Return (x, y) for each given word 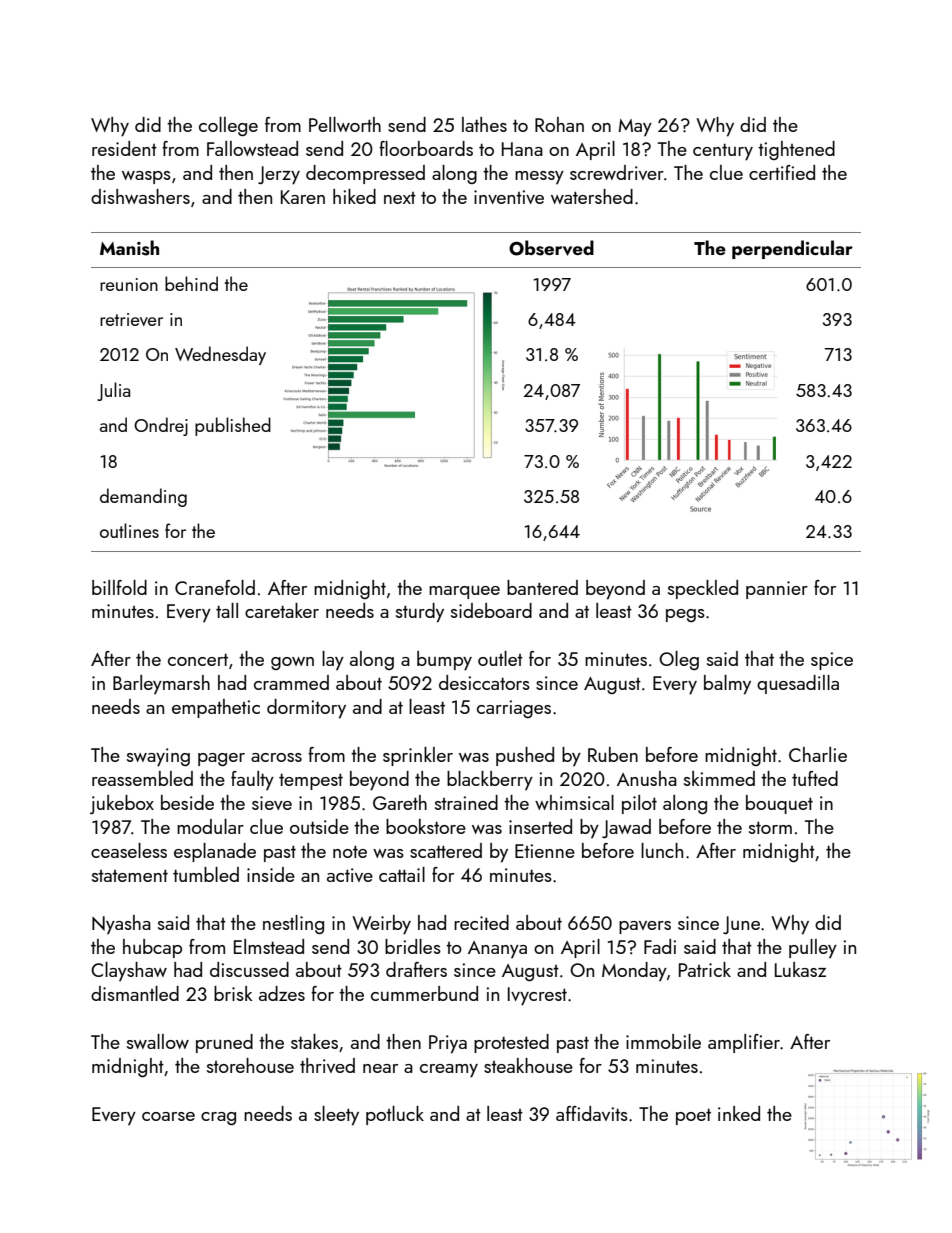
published (233, 426)
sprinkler (418, 756)
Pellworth (345, 124)
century (723, 152)
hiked (354, 196)
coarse (168, 1116)
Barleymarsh (161, 684)
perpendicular (792, 249)
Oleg (679, 660)
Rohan (559, 124)
